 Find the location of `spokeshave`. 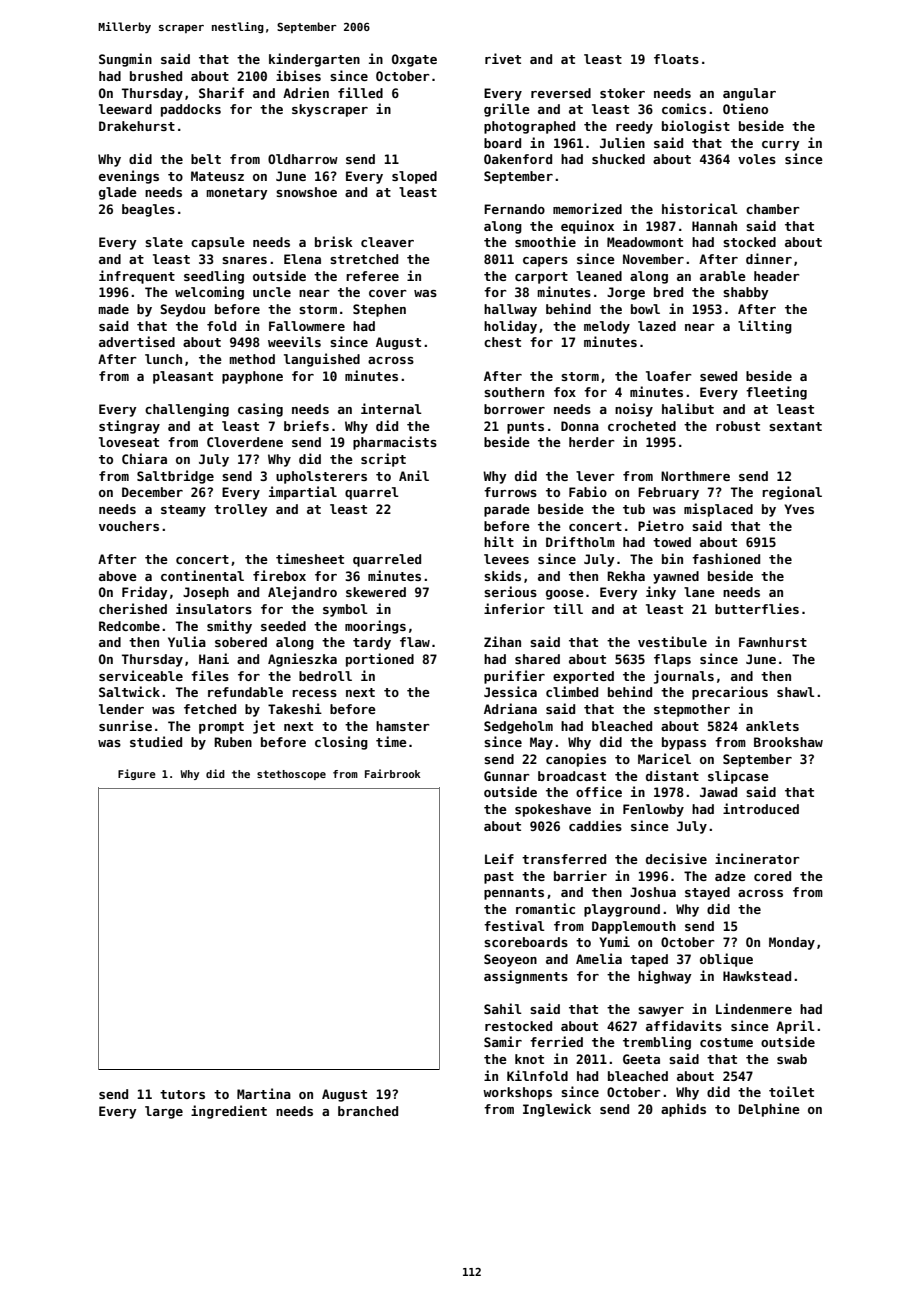

spokeshave is located at coordinates (553, 810).
